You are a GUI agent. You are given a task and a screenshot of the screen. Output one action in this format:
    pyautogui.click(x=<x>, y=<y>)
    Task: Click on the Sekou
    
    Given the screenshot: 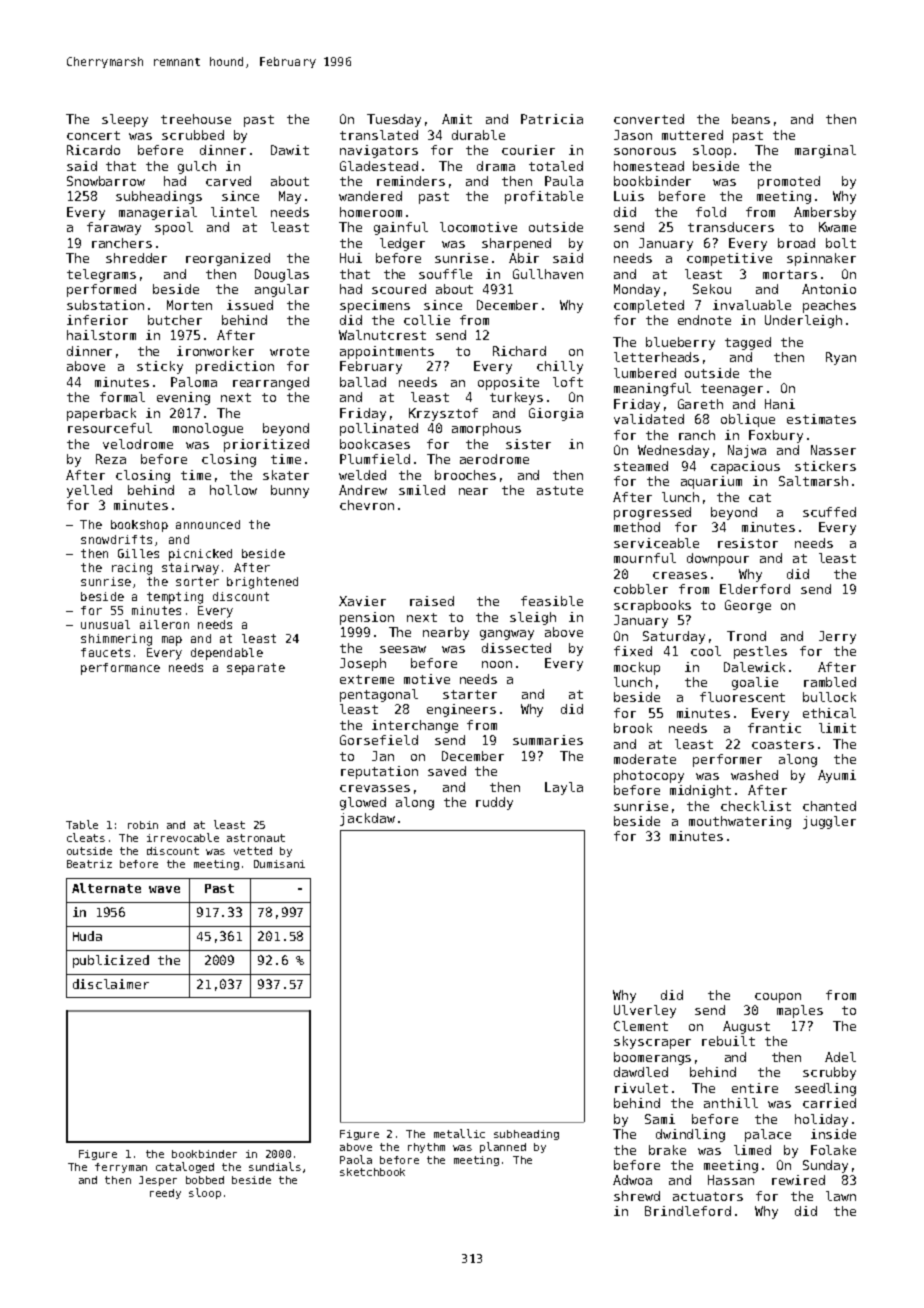 What is the action you would take?
    pyautogui.click(x=712, y=289)
